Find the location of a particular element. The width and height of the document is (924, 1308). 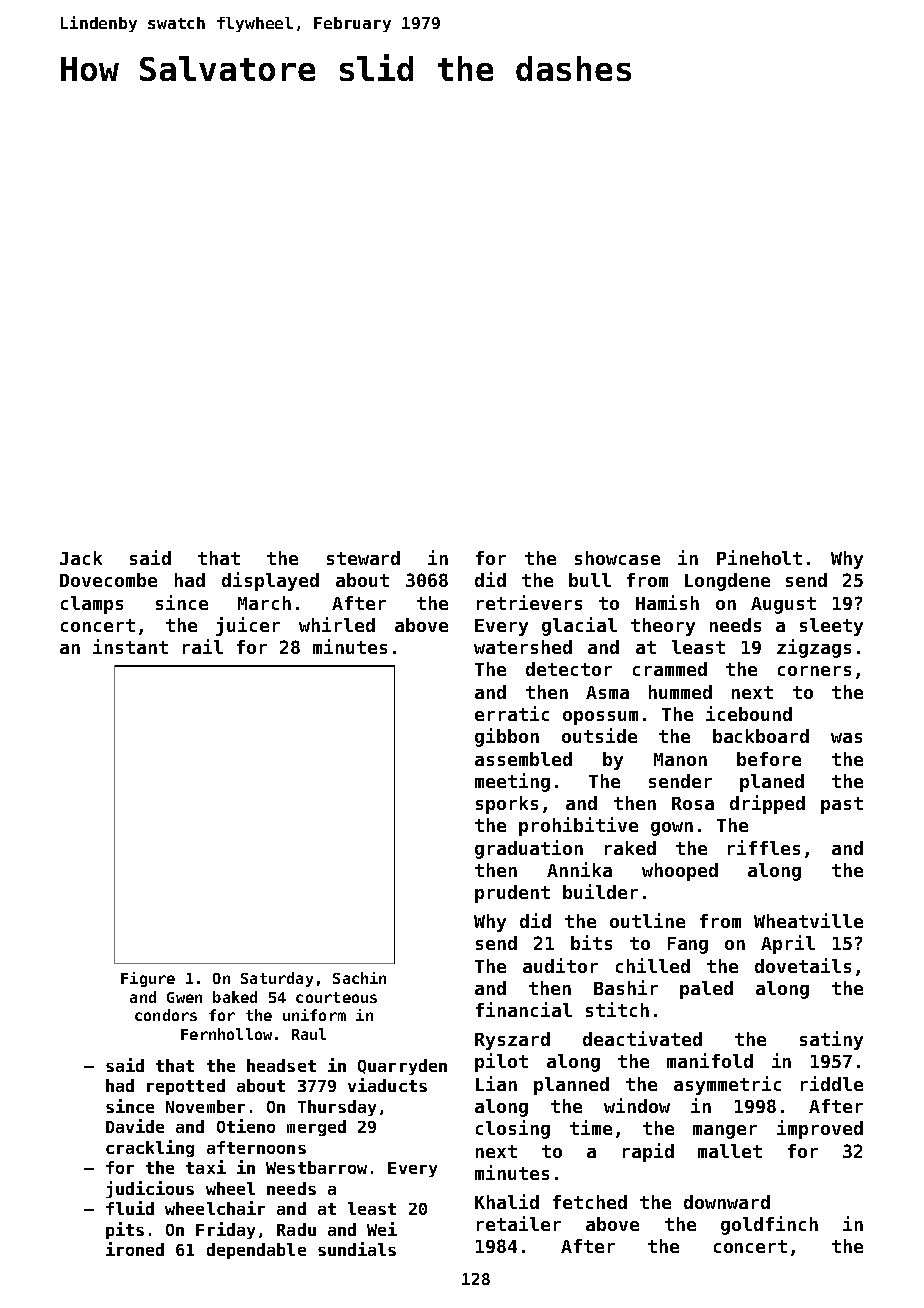

steward is located at coordinates (363, 558).
